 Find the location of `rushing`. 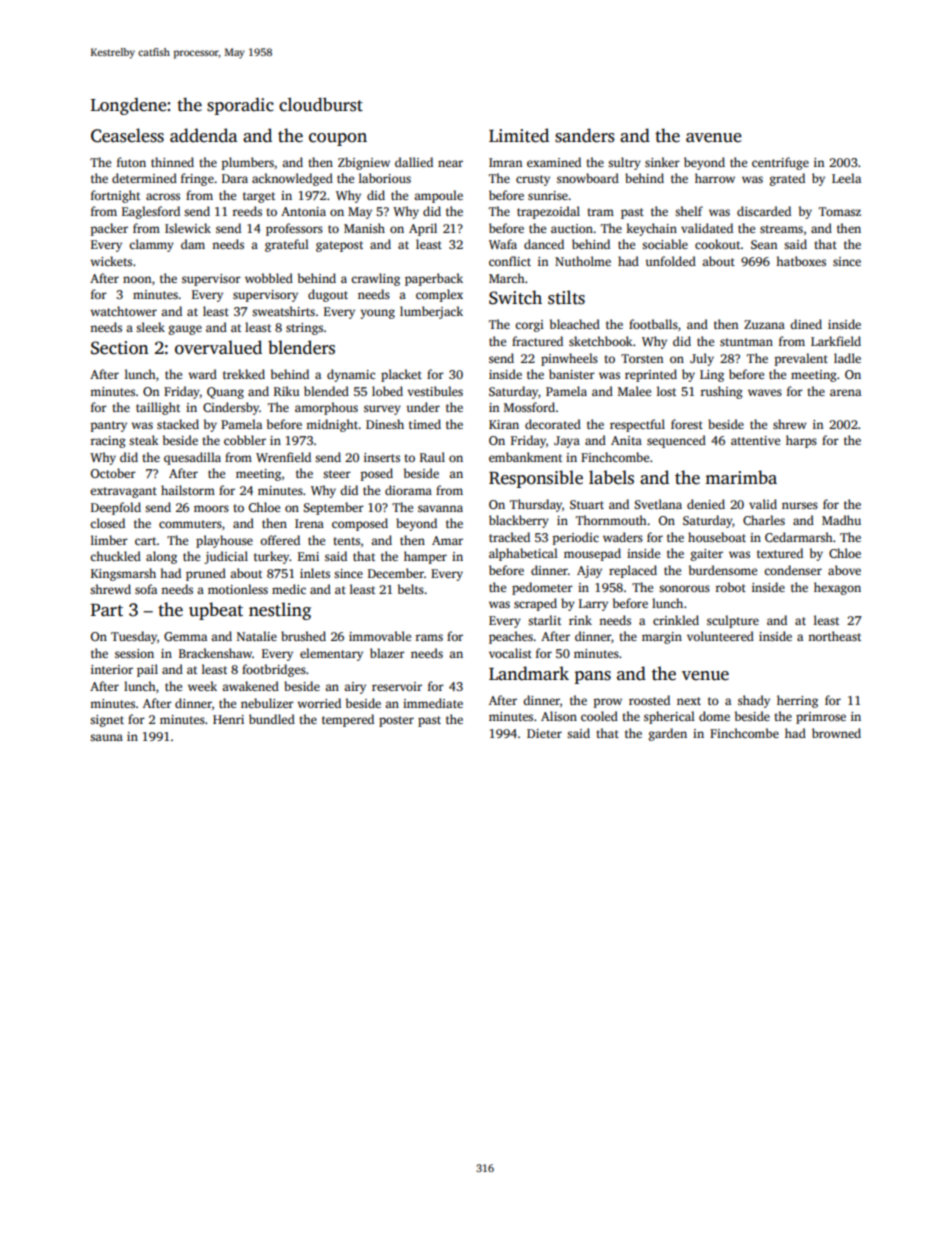

rushing is located at coordinates (722, 392).
